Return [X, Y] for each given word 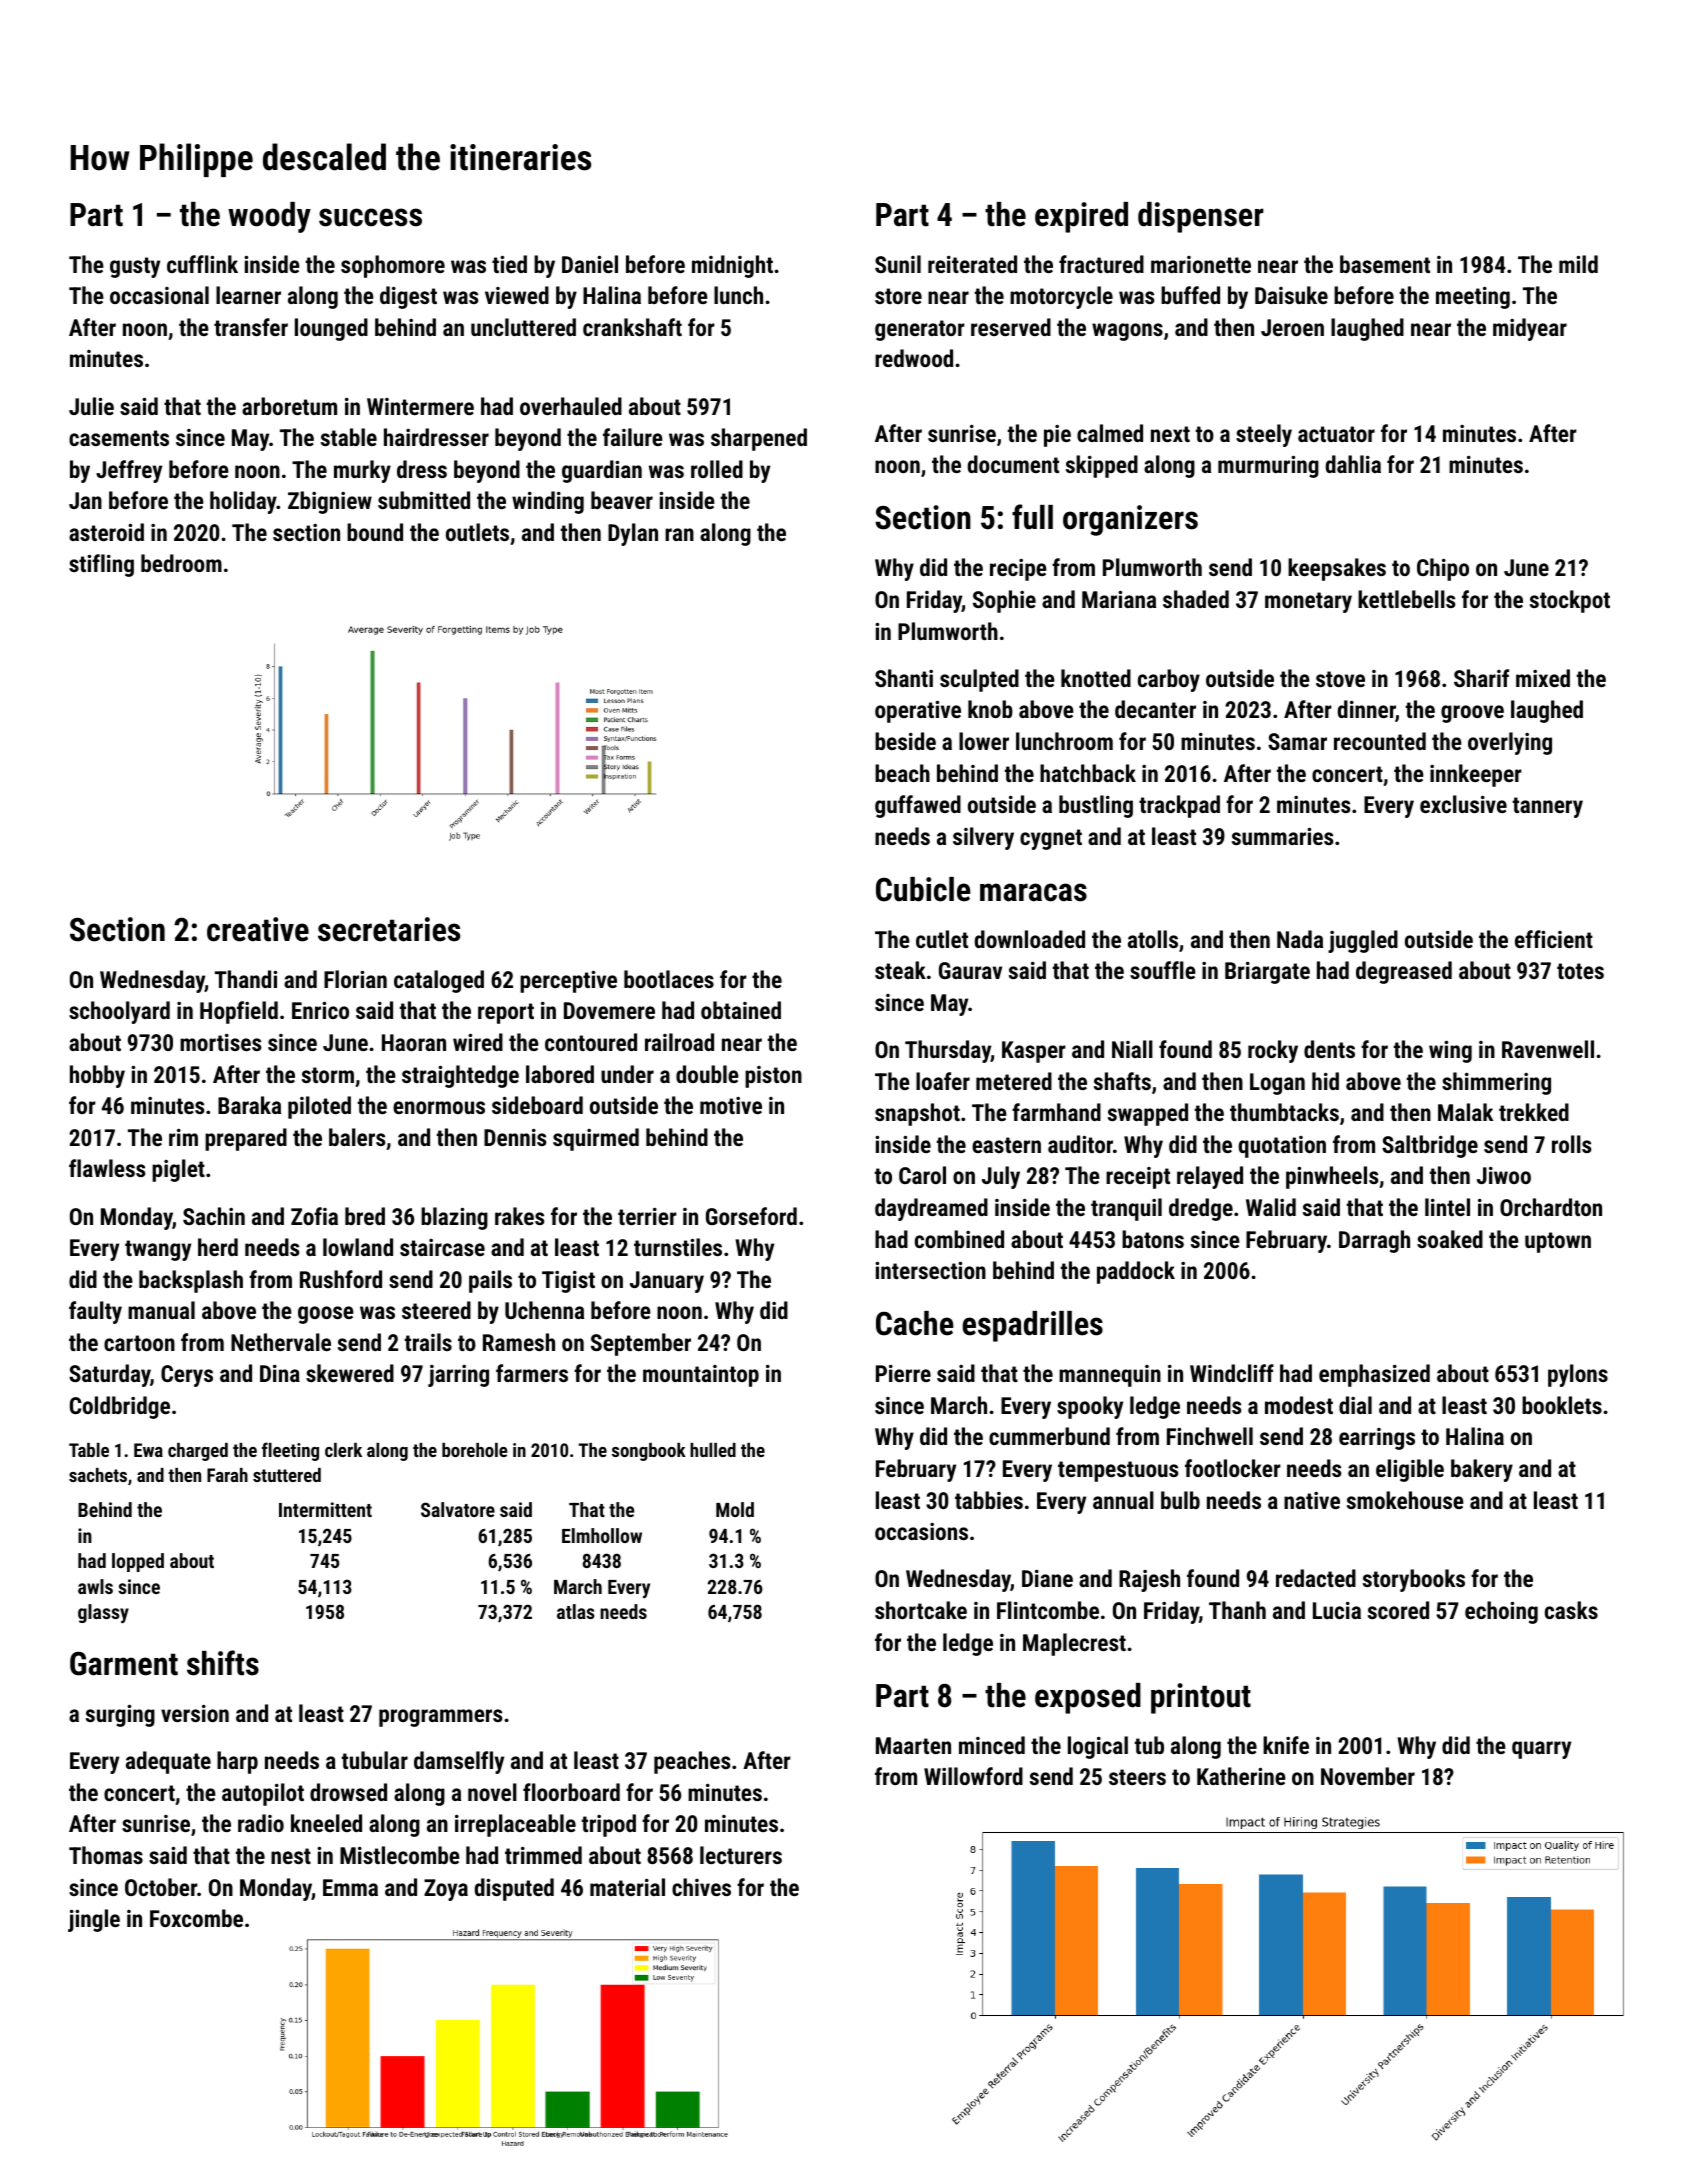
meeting [1473, 298]
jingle [94, 1920]
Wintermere [420, 406]
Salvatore [458, 1509]
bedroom [181, 563]
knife [1286, 1745]
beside [905, 741]
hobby [97, 1076]
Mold [735, 1509]
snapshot [917, 1114]
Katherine [1241, 1776]
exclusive [1463, 804]
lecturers [741, 1855]
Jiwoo [1504, 1175]
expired [1081, 217]
